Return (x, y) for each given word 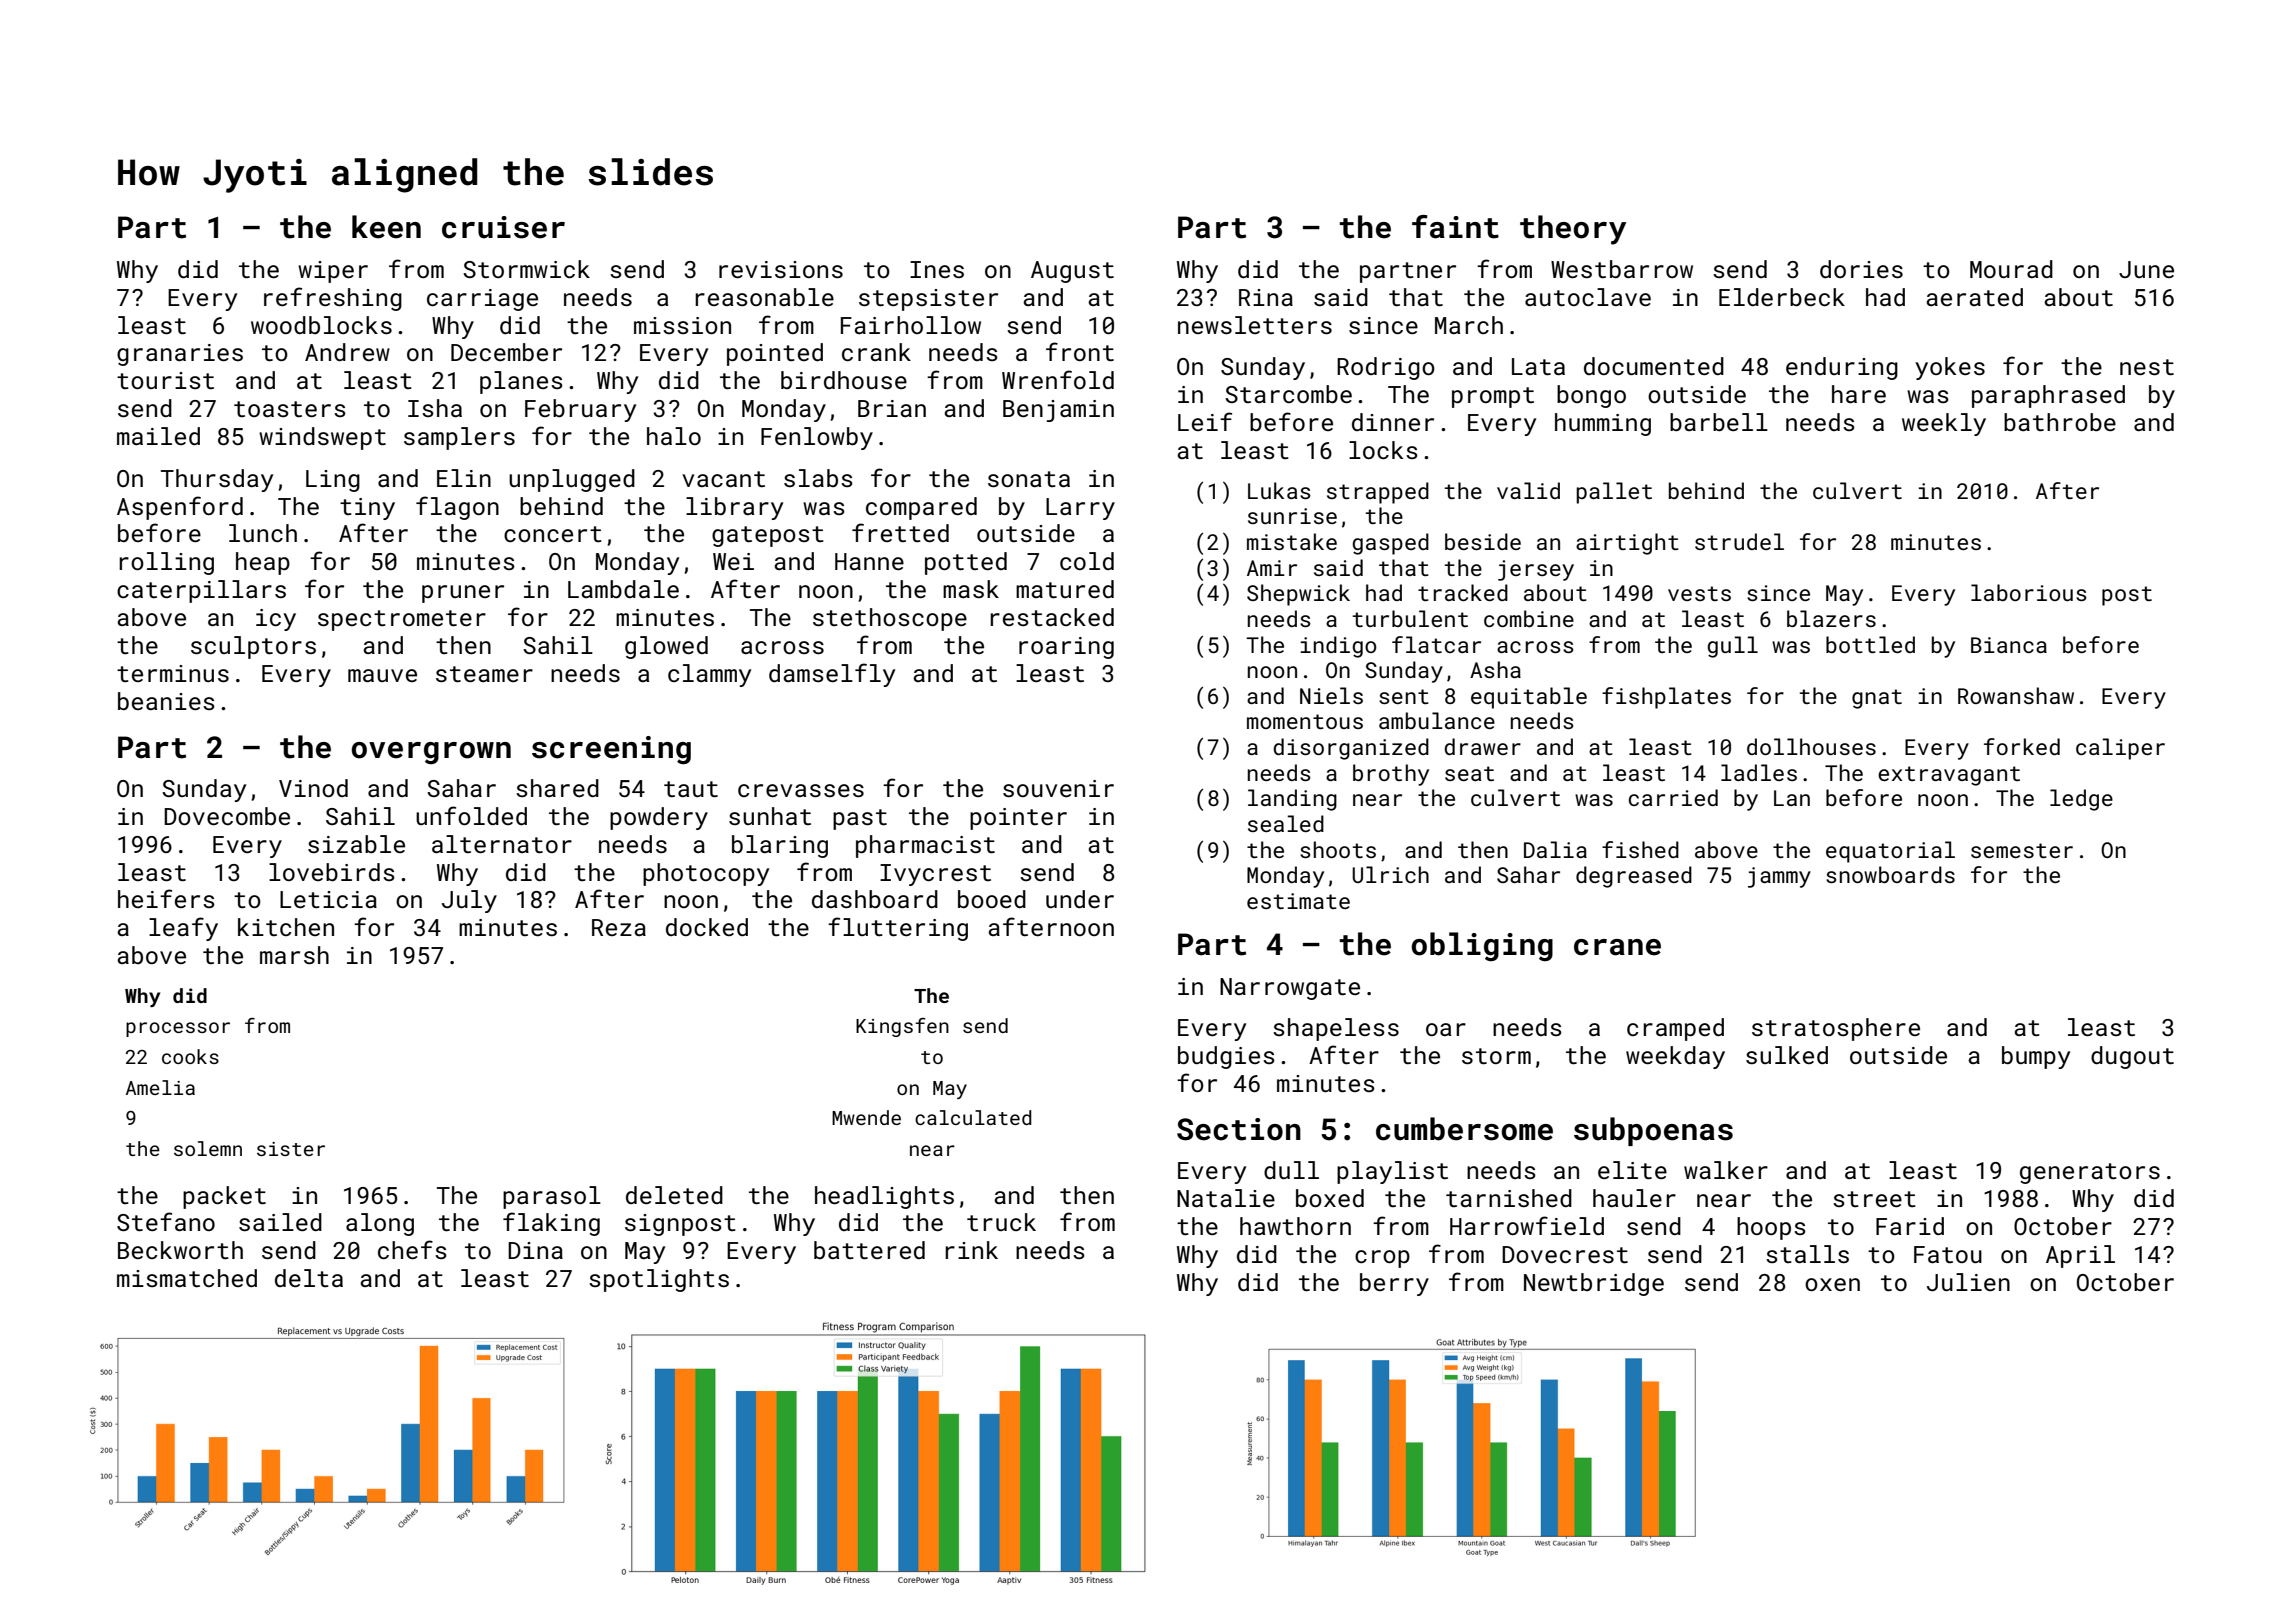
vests (1699, 593)
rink (971, 1250)
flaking (551, 1224)
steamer (484, 674)
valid (1528, 490)
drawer (1482, 746)
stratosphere (1836, 1029)
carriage (482, 300)
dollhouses (1811, 746)
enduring (1842, 368)
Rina (1266, 297)
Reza (619, 927)
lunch (263, 533)
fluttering (898, 929)
